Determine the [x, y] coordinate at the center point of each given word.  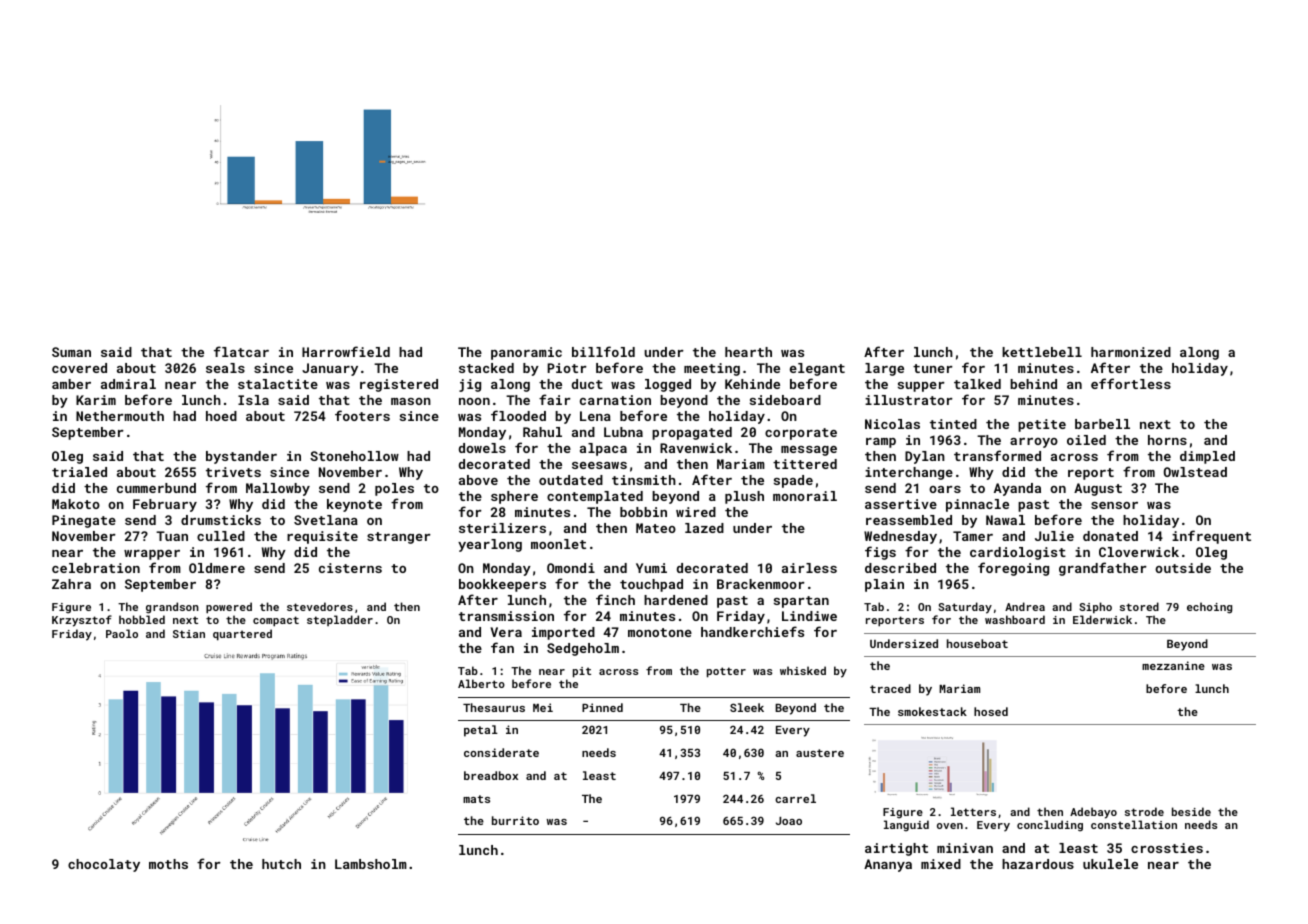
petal [481, 731]
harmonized [1131, 352]
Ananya [888, 865]
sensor [1114, 505]
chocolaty [104, 865]
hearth [748, 352]
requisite [322, 537]
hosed [991, 711]
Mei [543, 707]
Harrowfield [346, 351]
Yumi [651, 568]
